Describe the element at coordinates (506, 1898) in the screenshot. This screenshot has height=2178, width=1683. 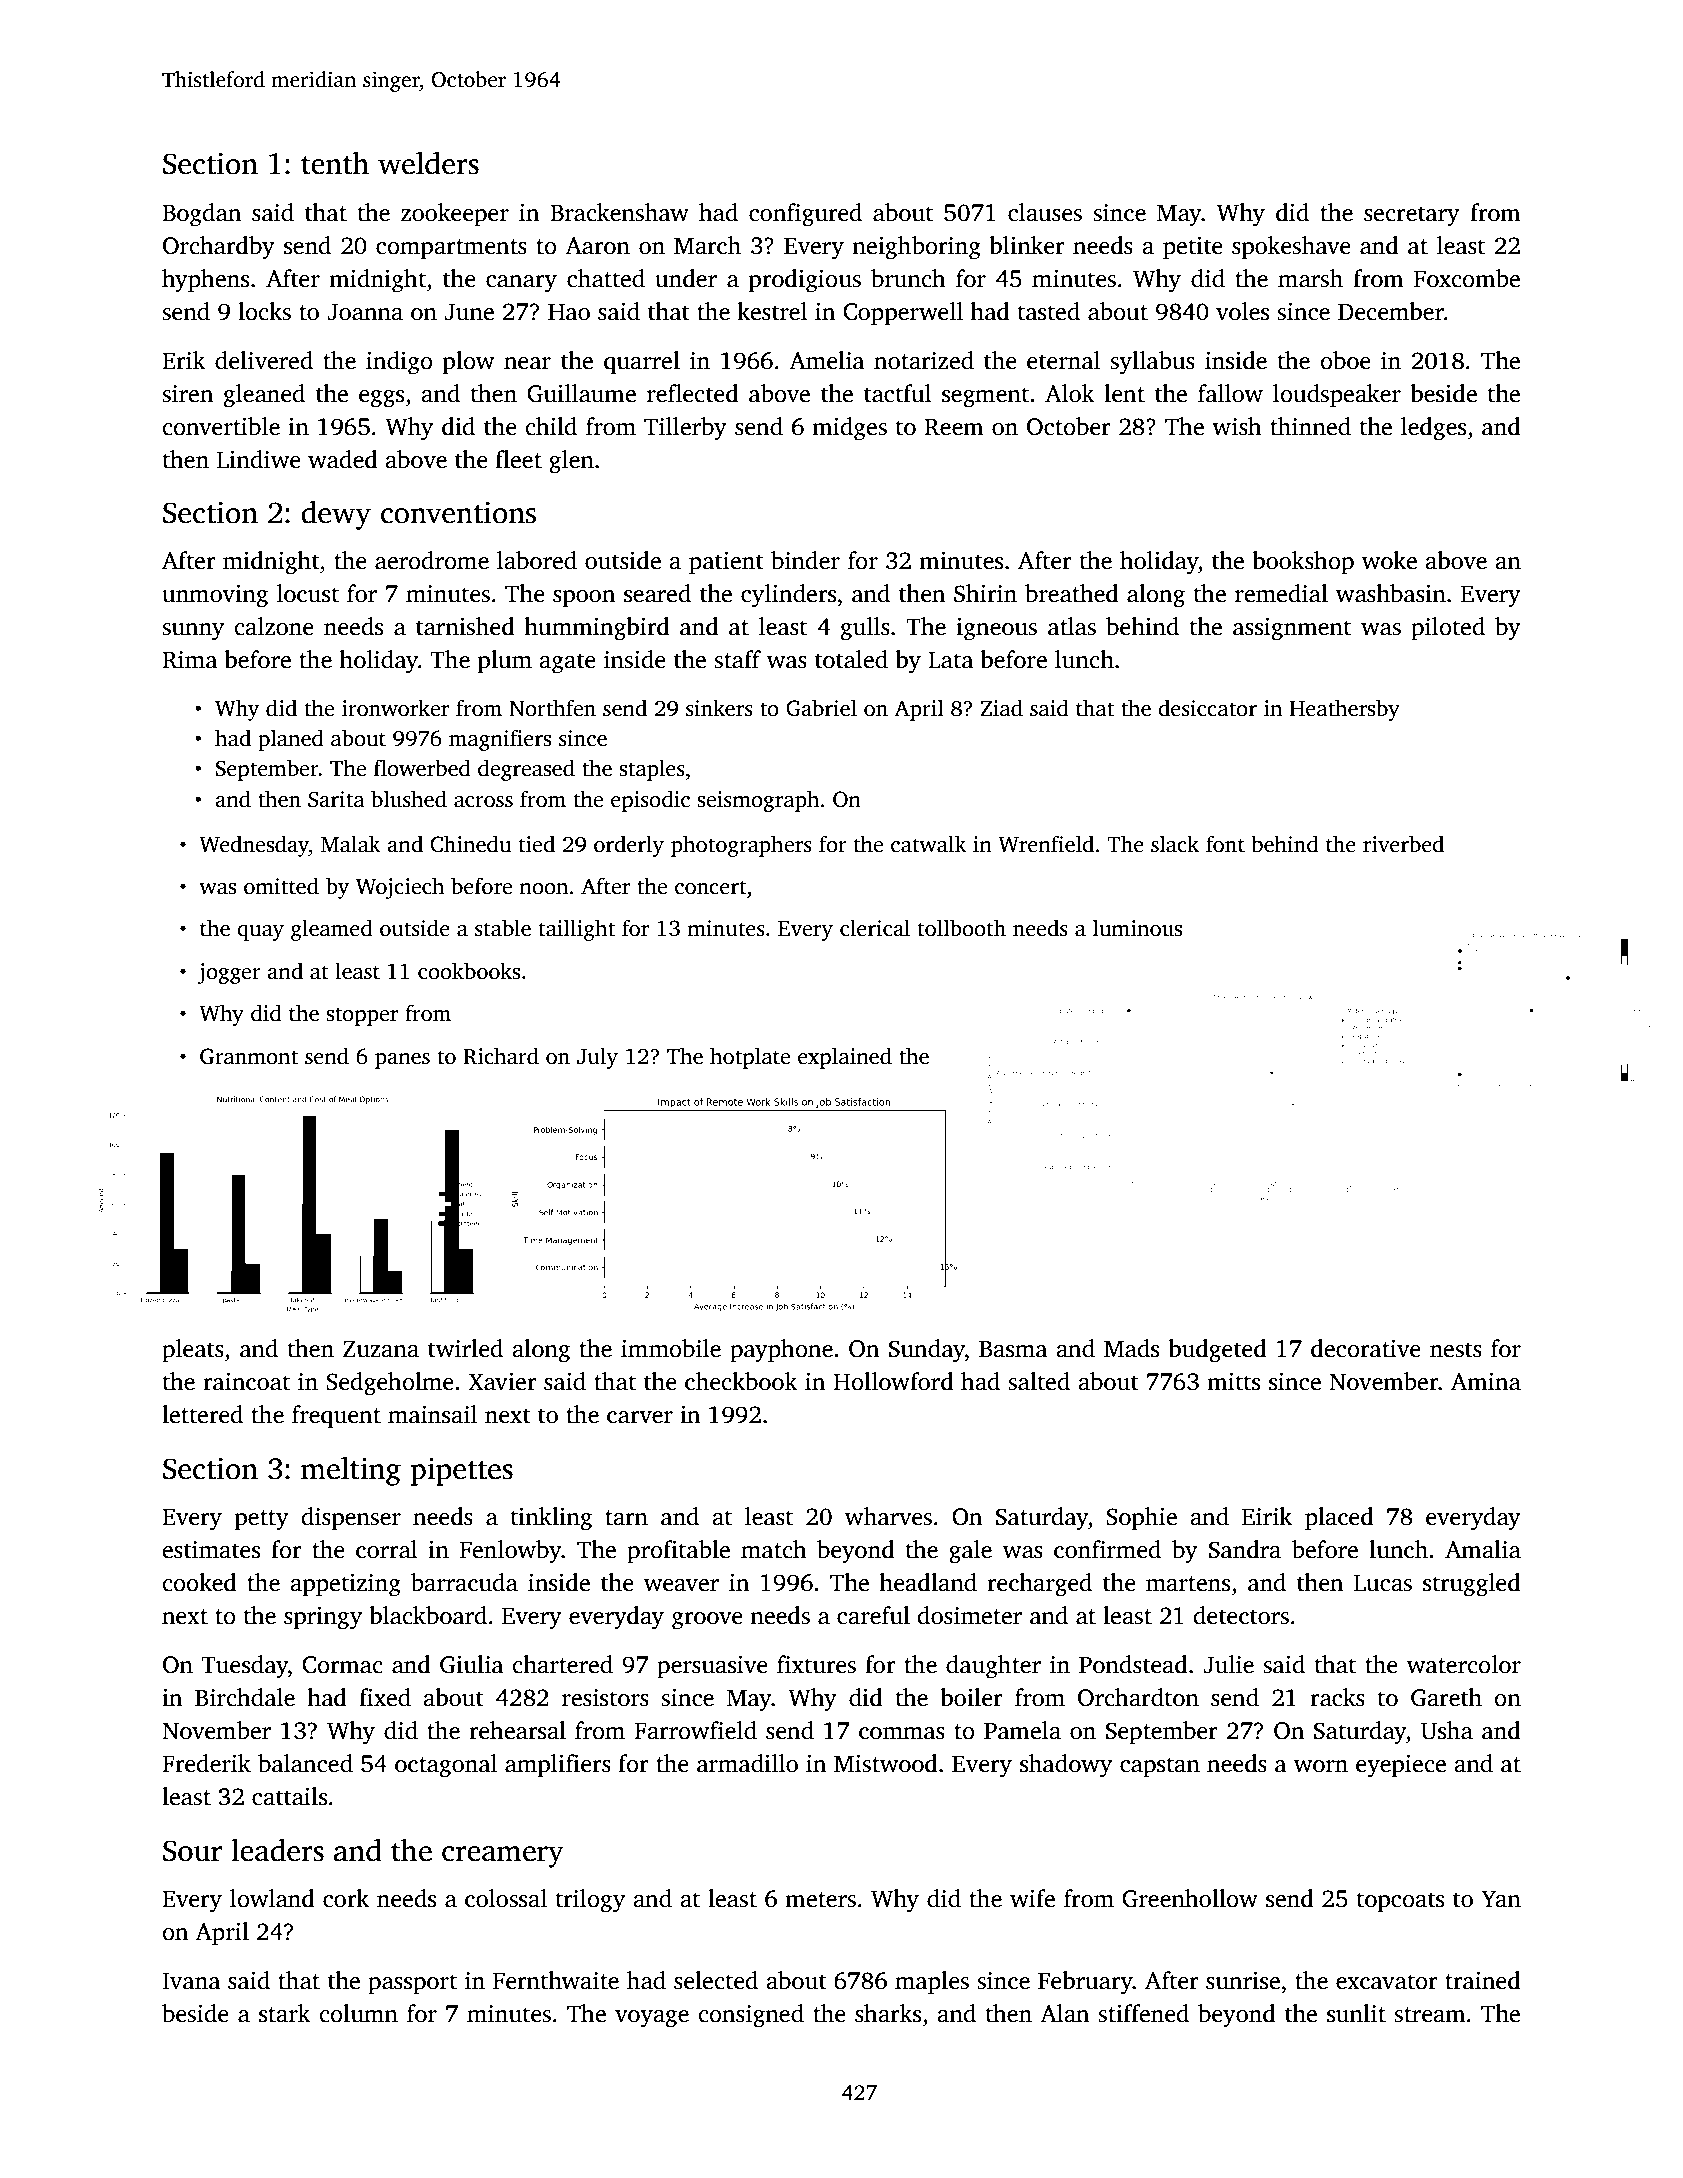
I see `colossal` at that location.
